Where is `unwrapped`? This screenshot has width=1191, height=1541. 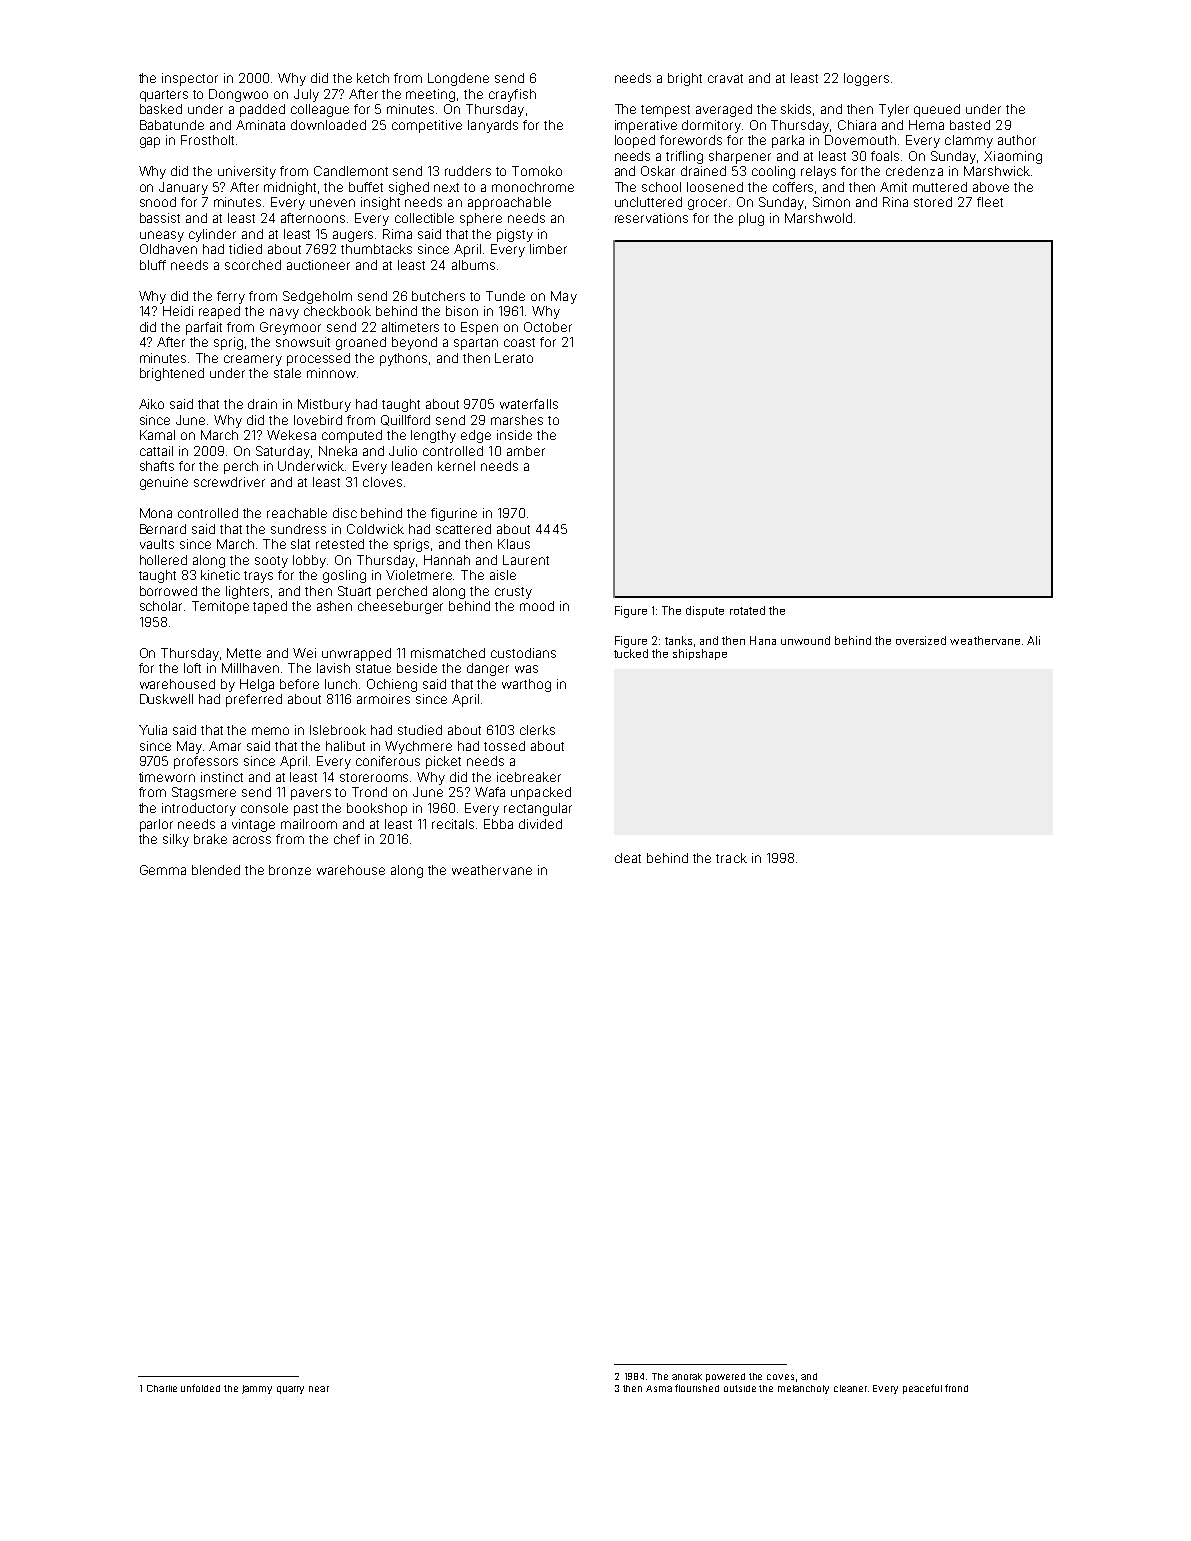
unwrapped is located at coordinates (356, 654).
